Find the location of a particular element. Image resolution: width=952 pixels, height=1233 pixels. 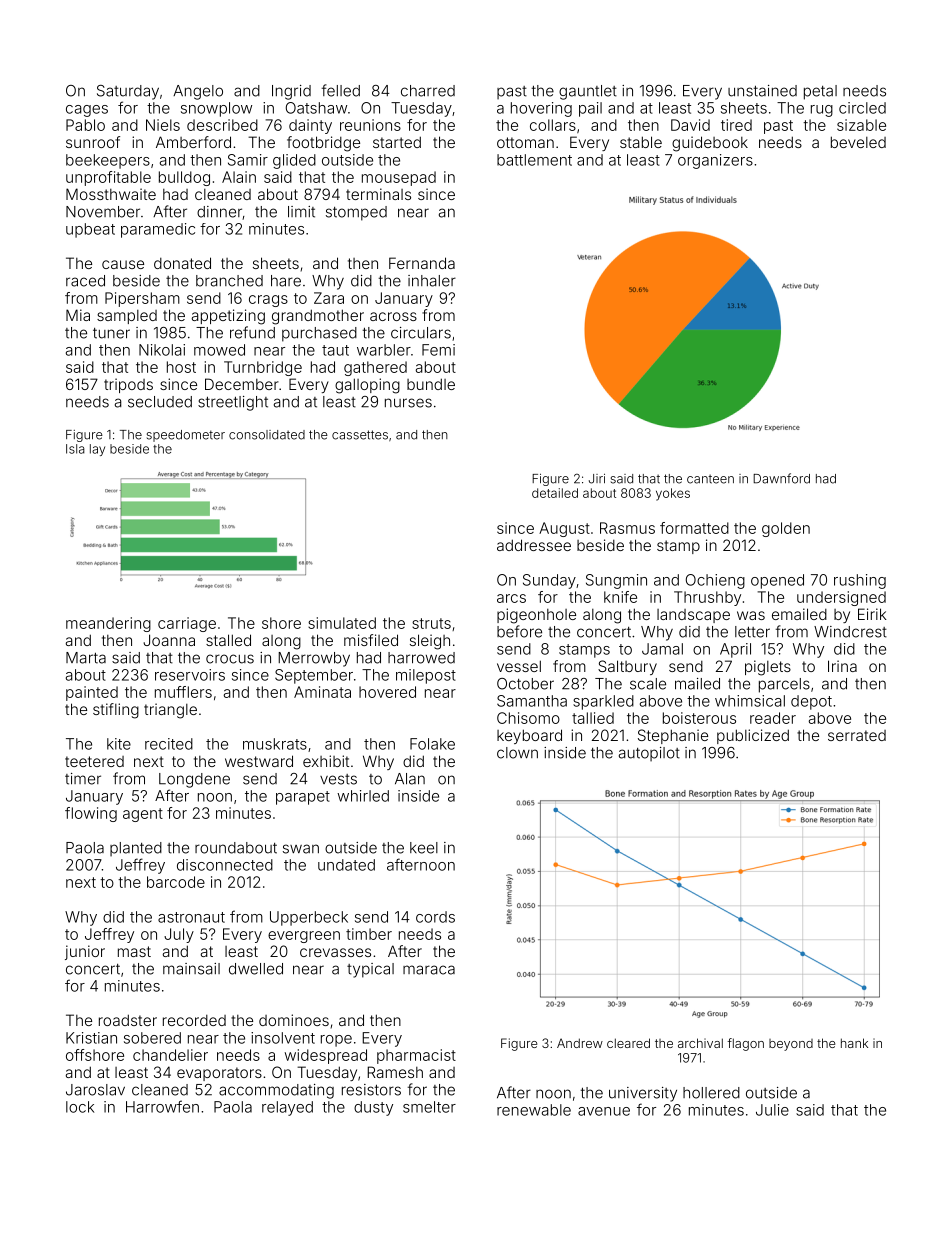

Julie is located at coordinates (772, 1110).
